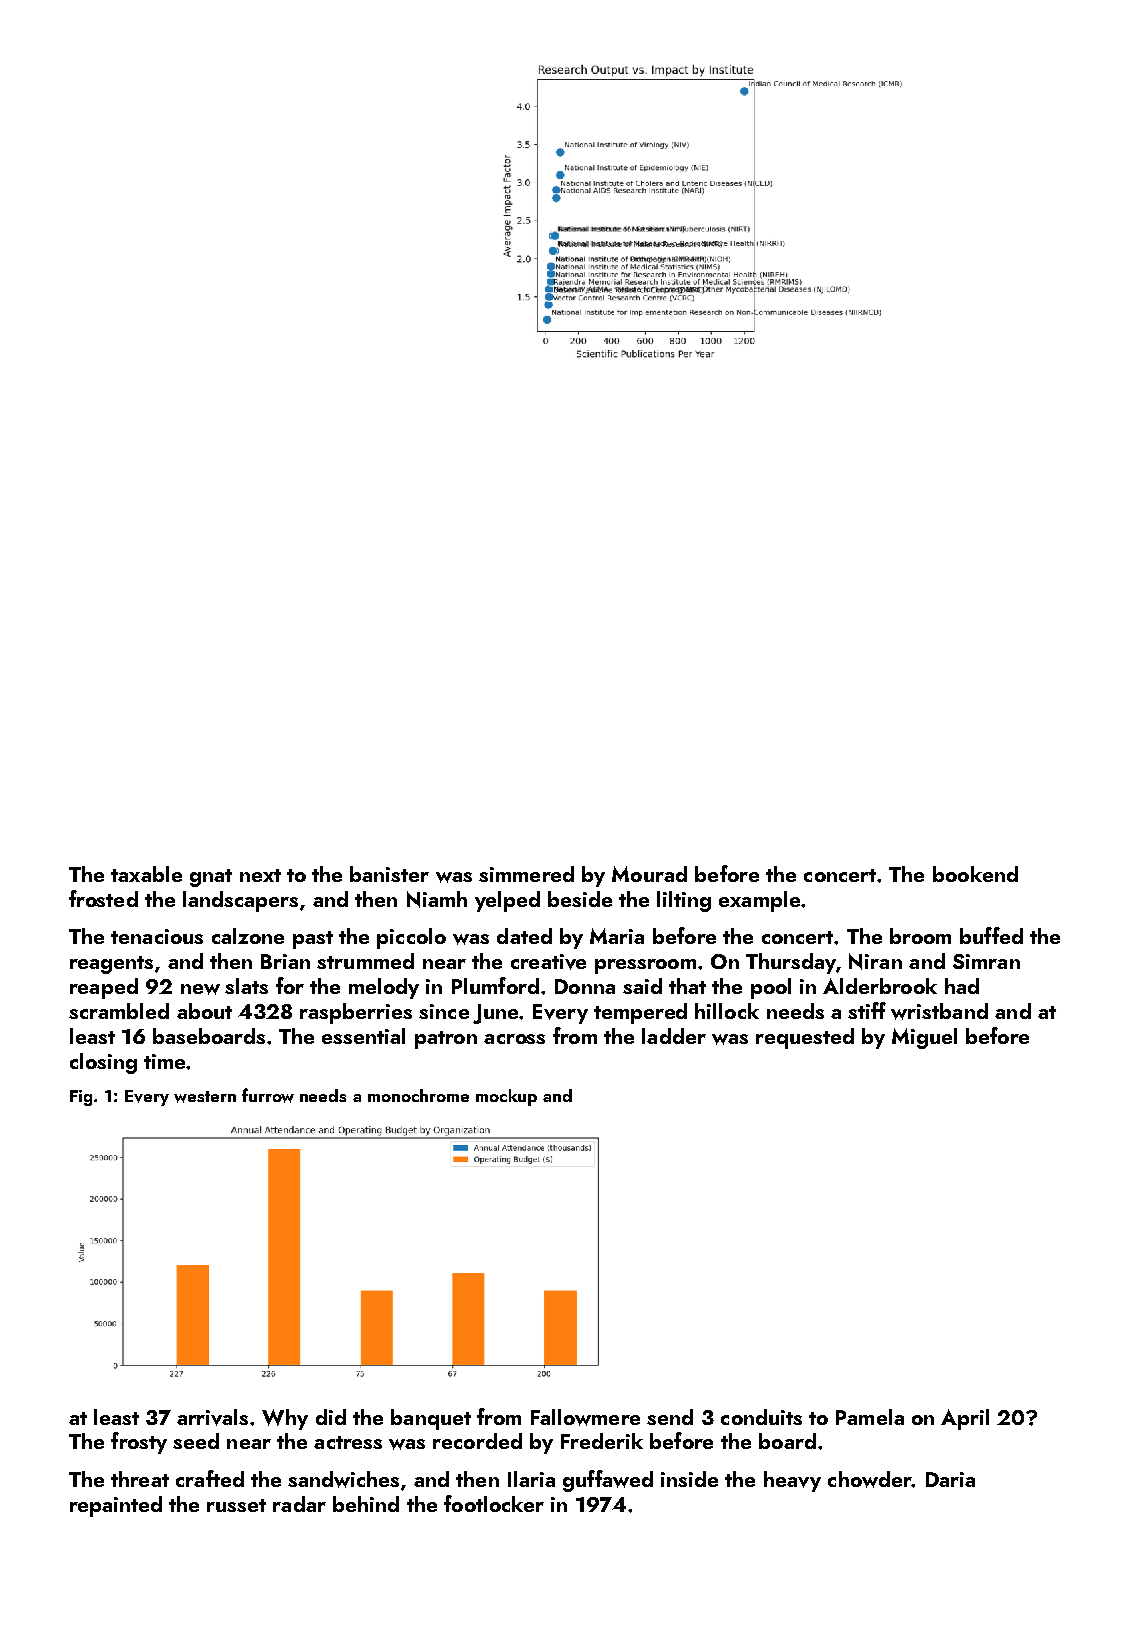 The height and width of the screenshot is (1639, 1132). What do you see at coordinates (920, 936) in the screenshot?
I see `broom` at bounding box center [920, 936].
